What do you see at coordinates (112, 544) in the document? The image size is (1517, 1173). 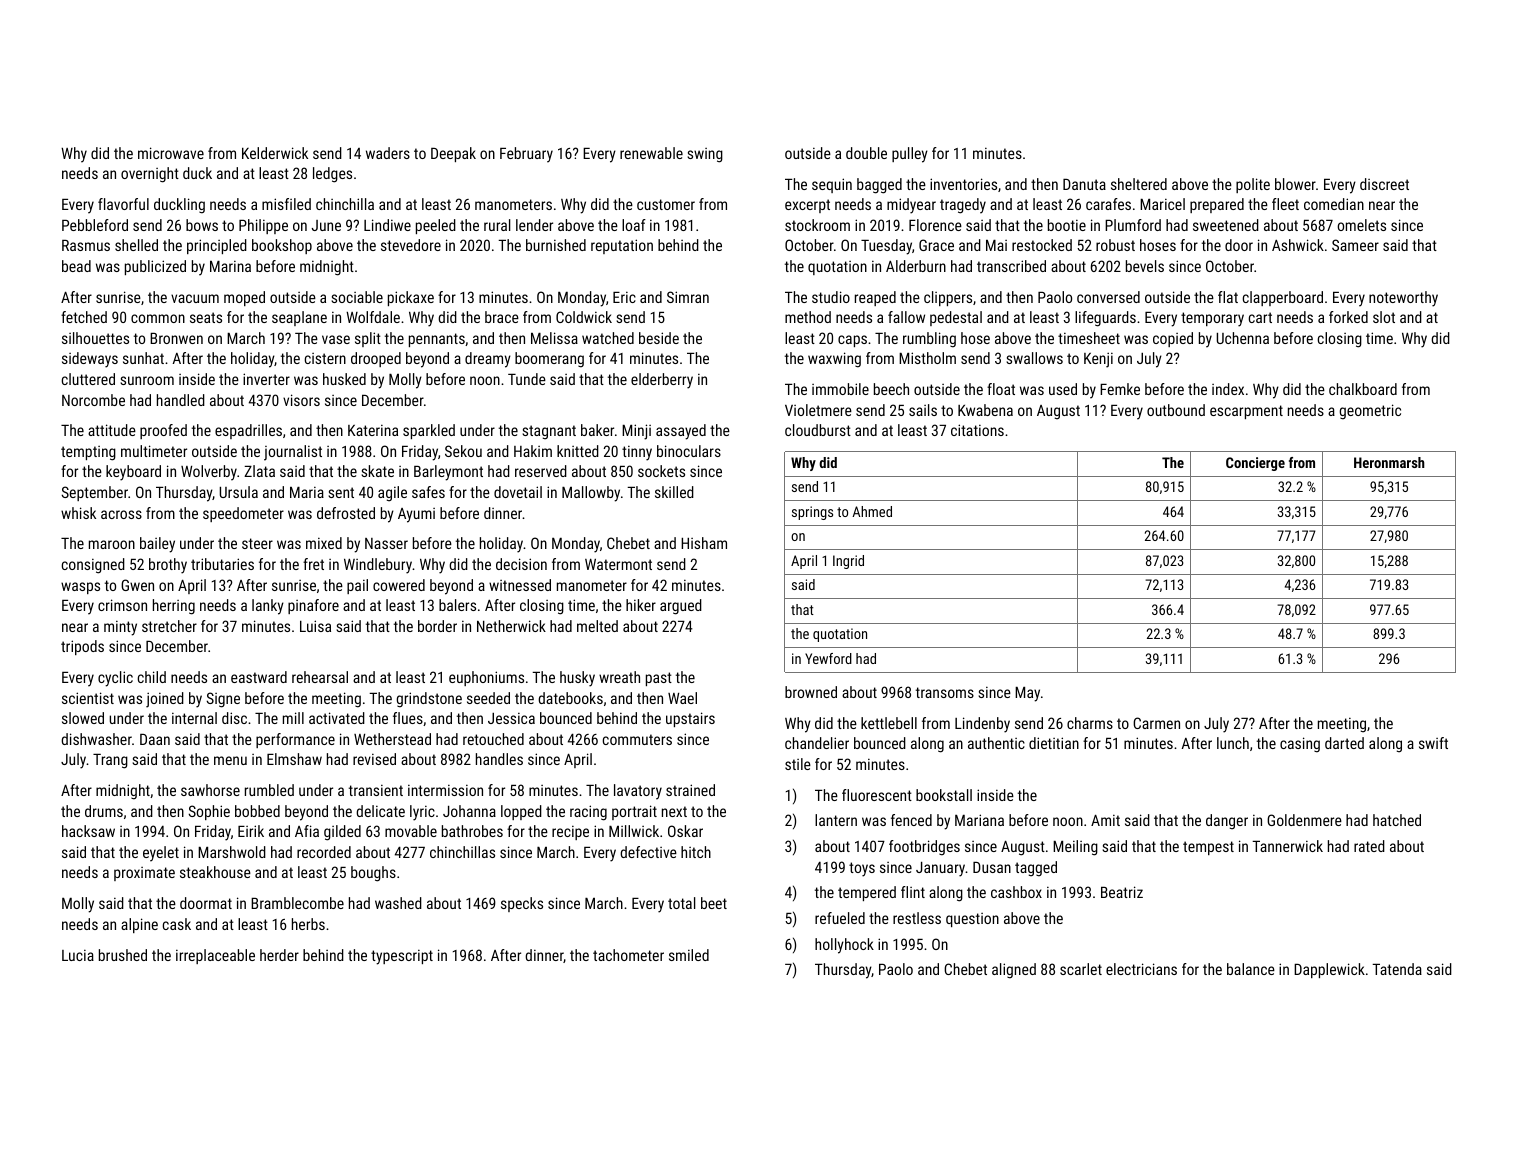 I see `maroon` at bounding box center [112, 544].
